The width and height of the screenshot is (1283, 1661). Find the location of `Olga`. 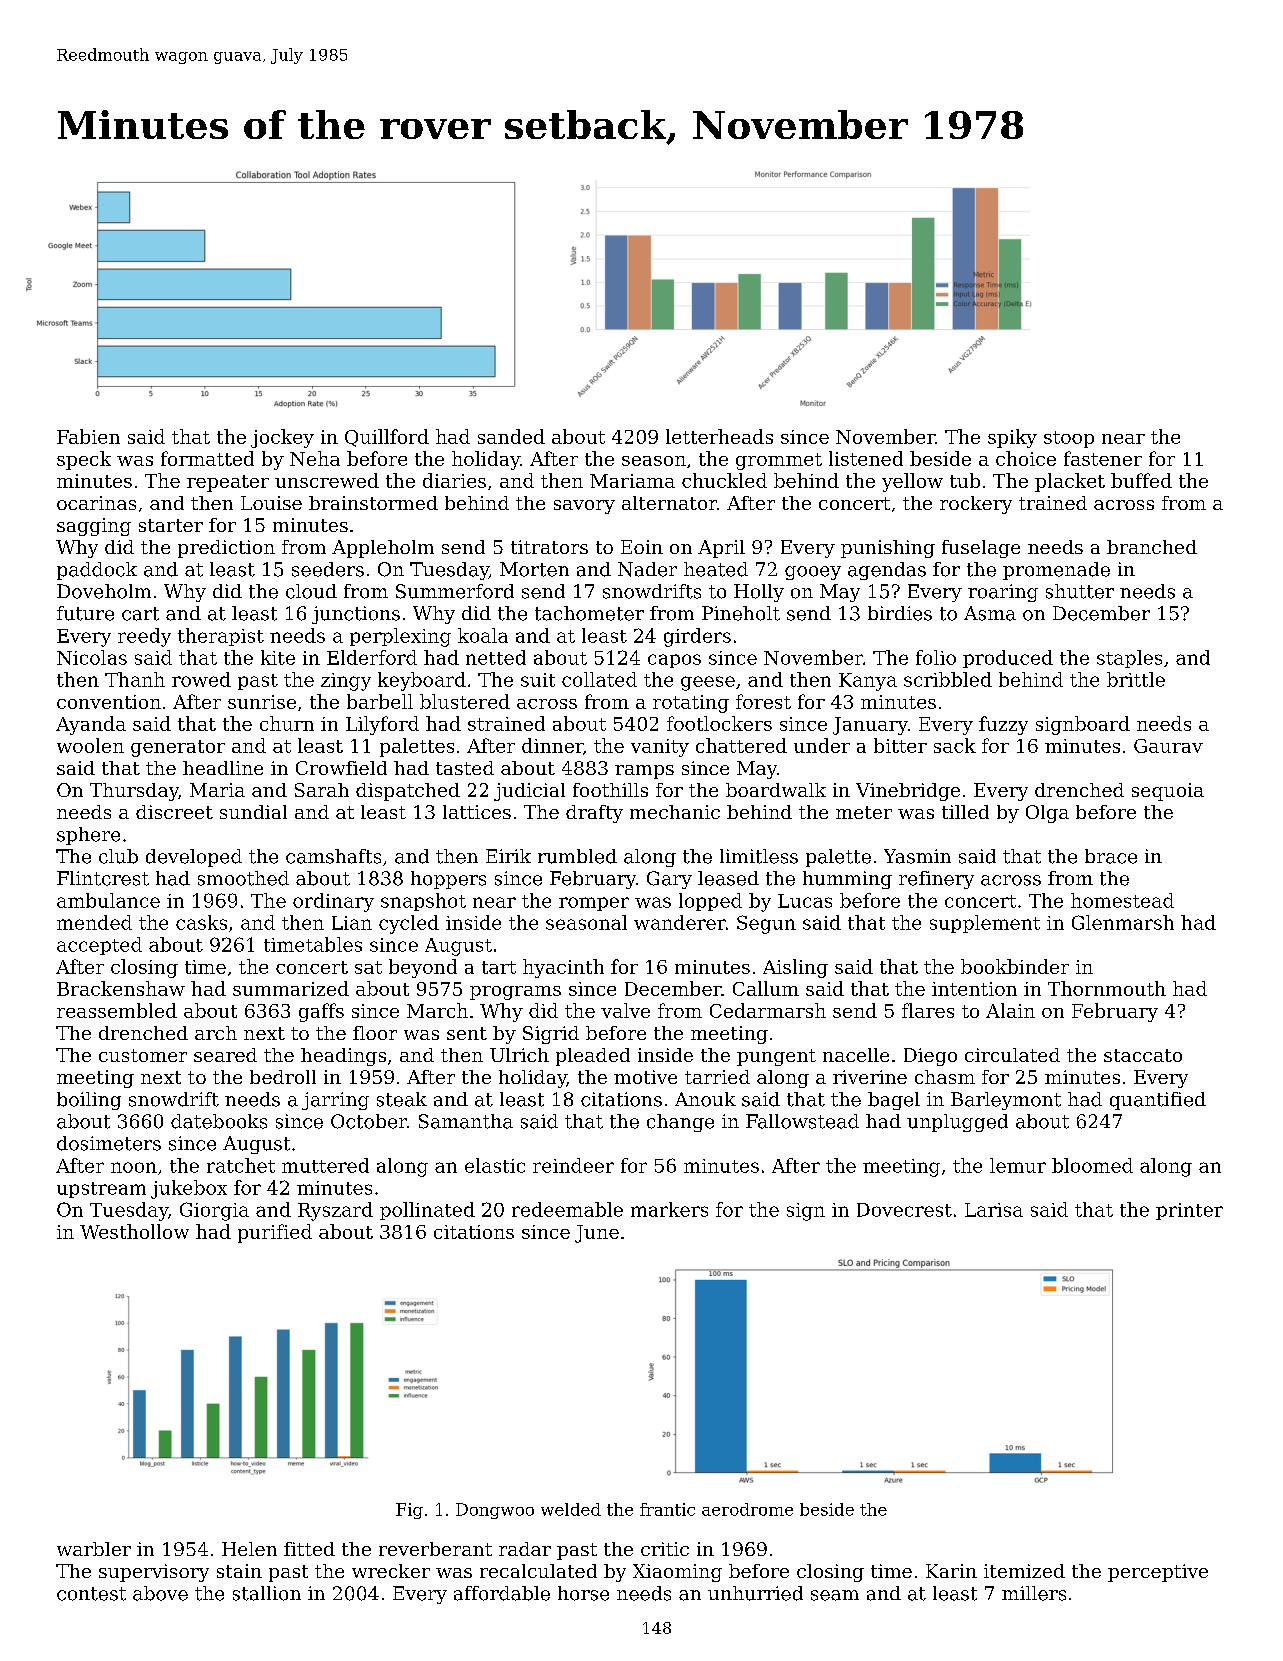

Olga is located at coordinates (1047, 814).
